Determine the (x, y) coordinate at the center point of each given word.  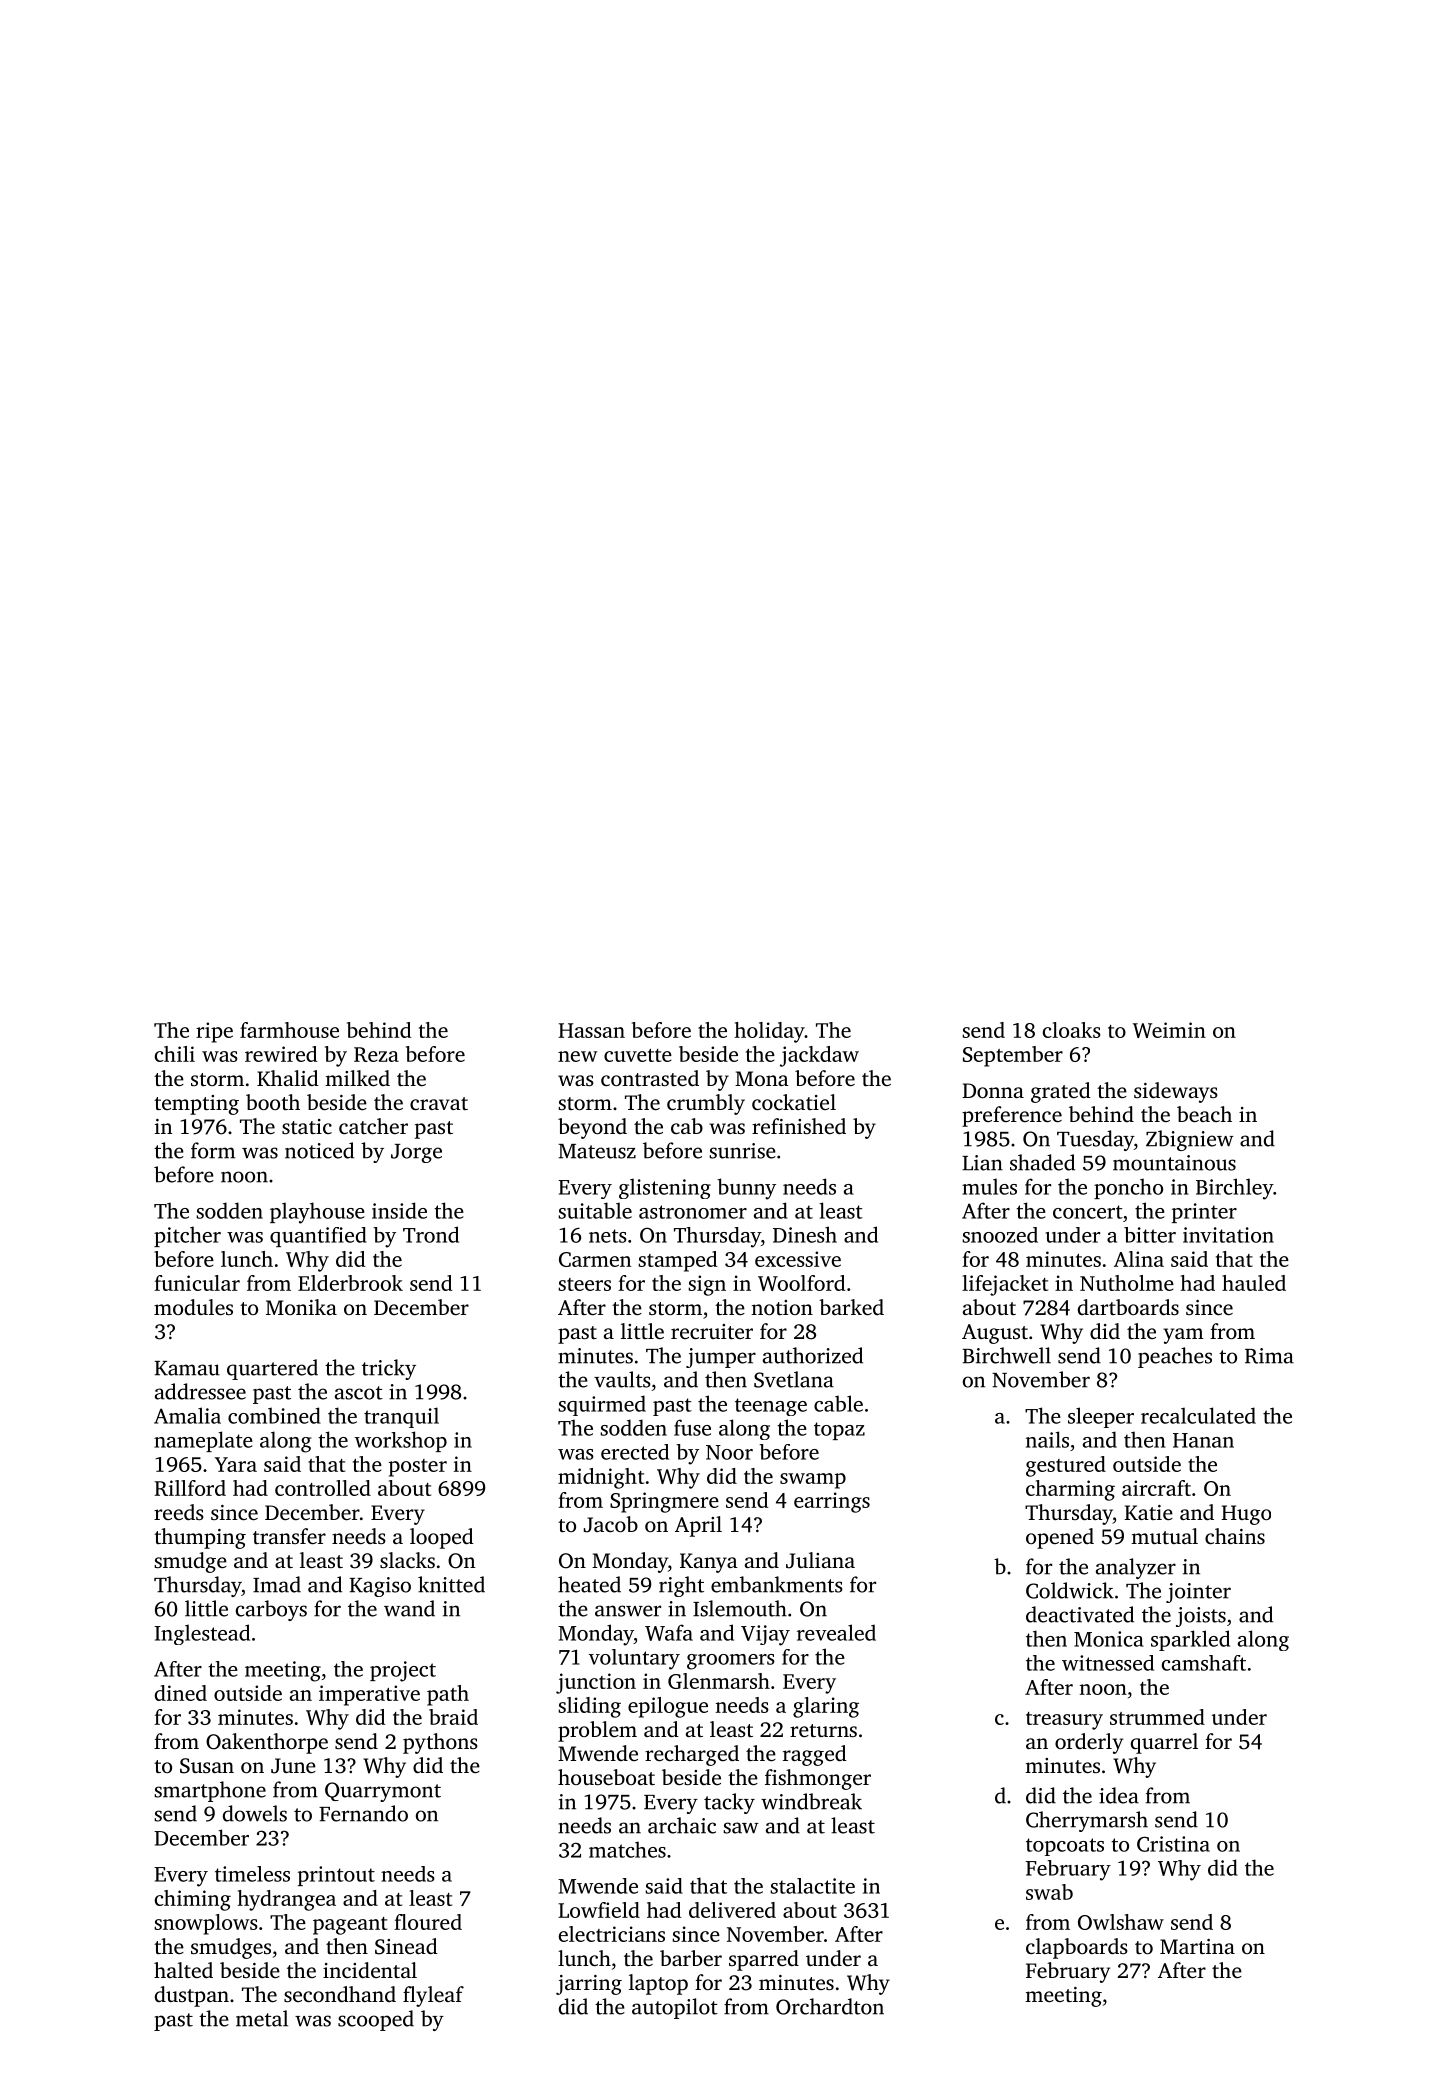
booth (273, 1102)
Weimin (1169, 1030)
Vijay (765, 1635)
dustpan (192, 1996)
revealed (836, 1632)
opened (1060, 1538)
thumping (200, 1538)
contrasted (650, 1078)
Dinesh (805, 1234)
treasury (1064, 1721)
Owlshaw (1121, 1922)
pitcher (187, 1236)
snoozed (1000, 1235)
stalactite (812, 1886)
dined (181, 1693)
